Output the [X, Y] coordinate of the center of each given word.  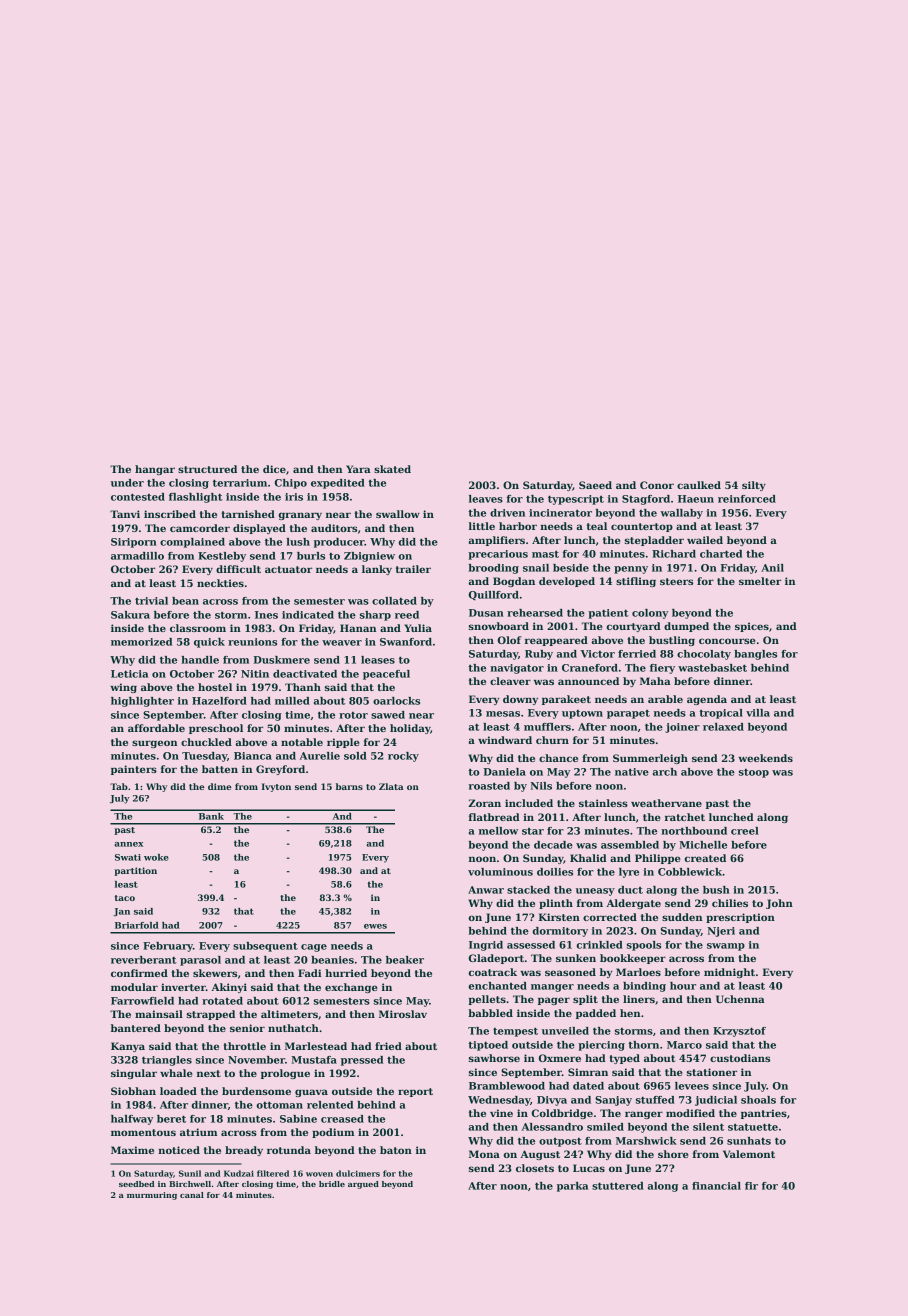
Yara [358, 469]
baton [396, 1150]
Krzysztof [739, 1032]
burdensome [256, 1091]
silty [754, 486]
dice [274, 469]
